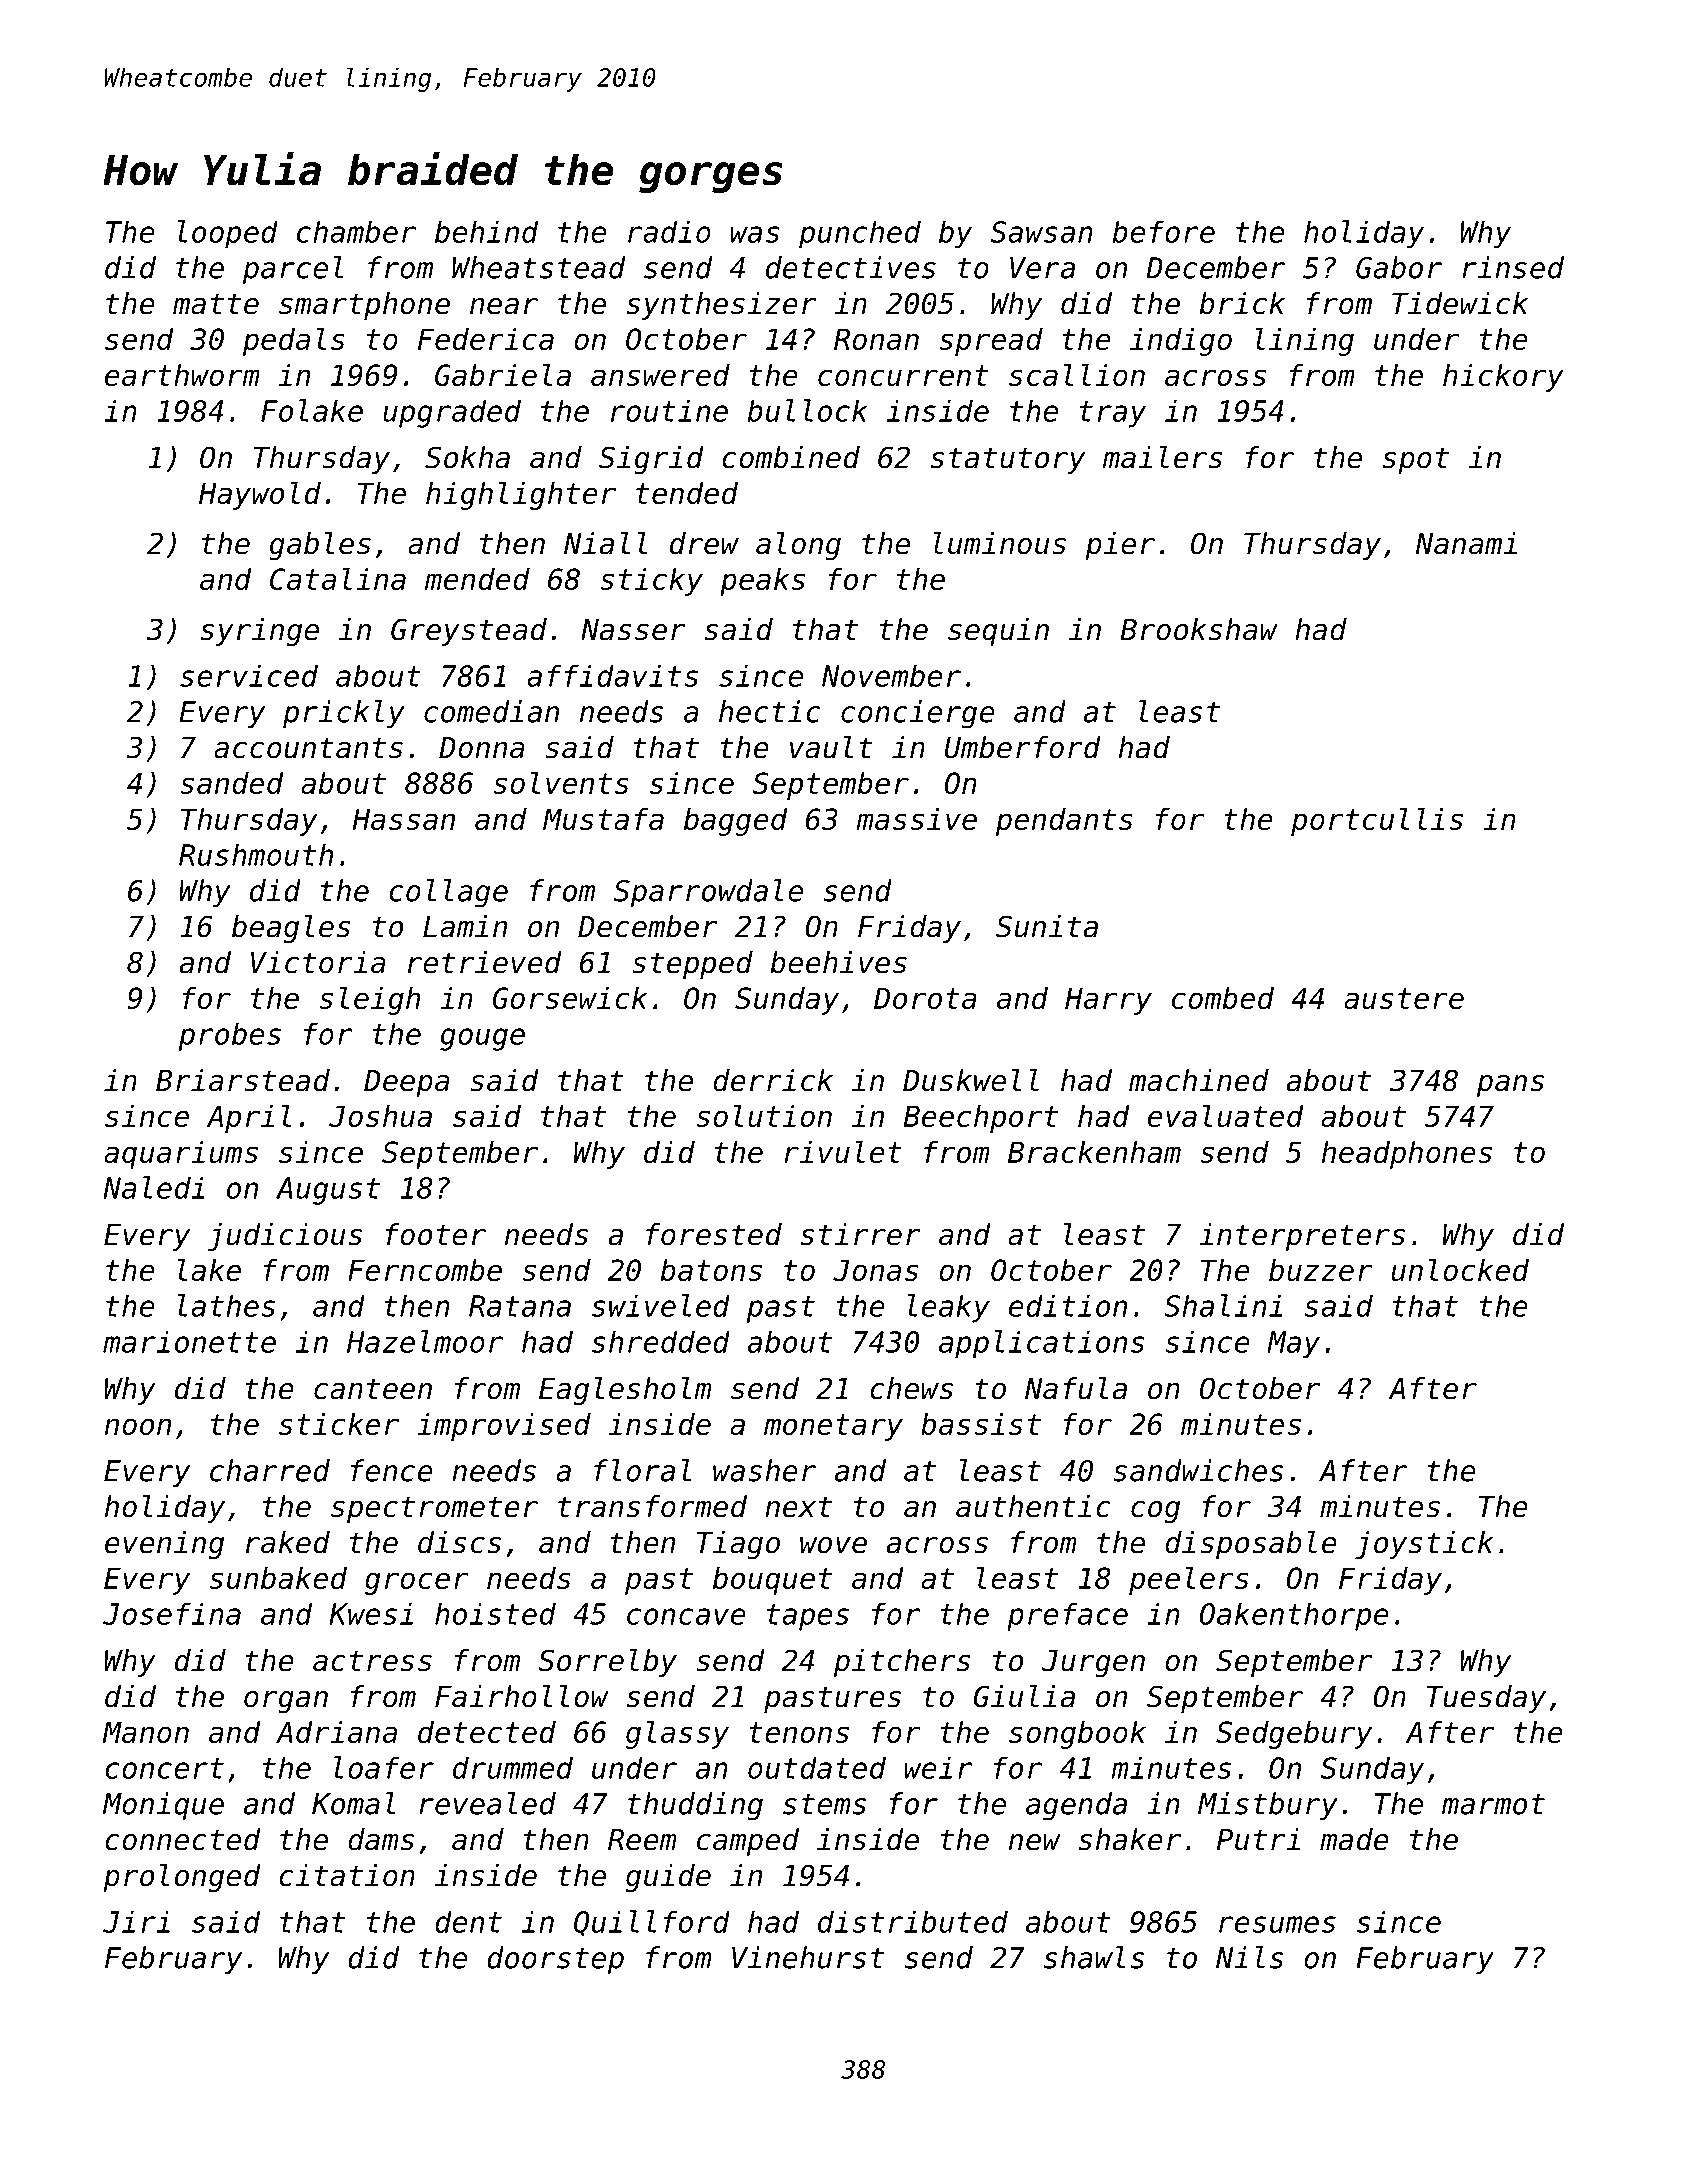  I want to click on Greystead, so click(469, 632).
